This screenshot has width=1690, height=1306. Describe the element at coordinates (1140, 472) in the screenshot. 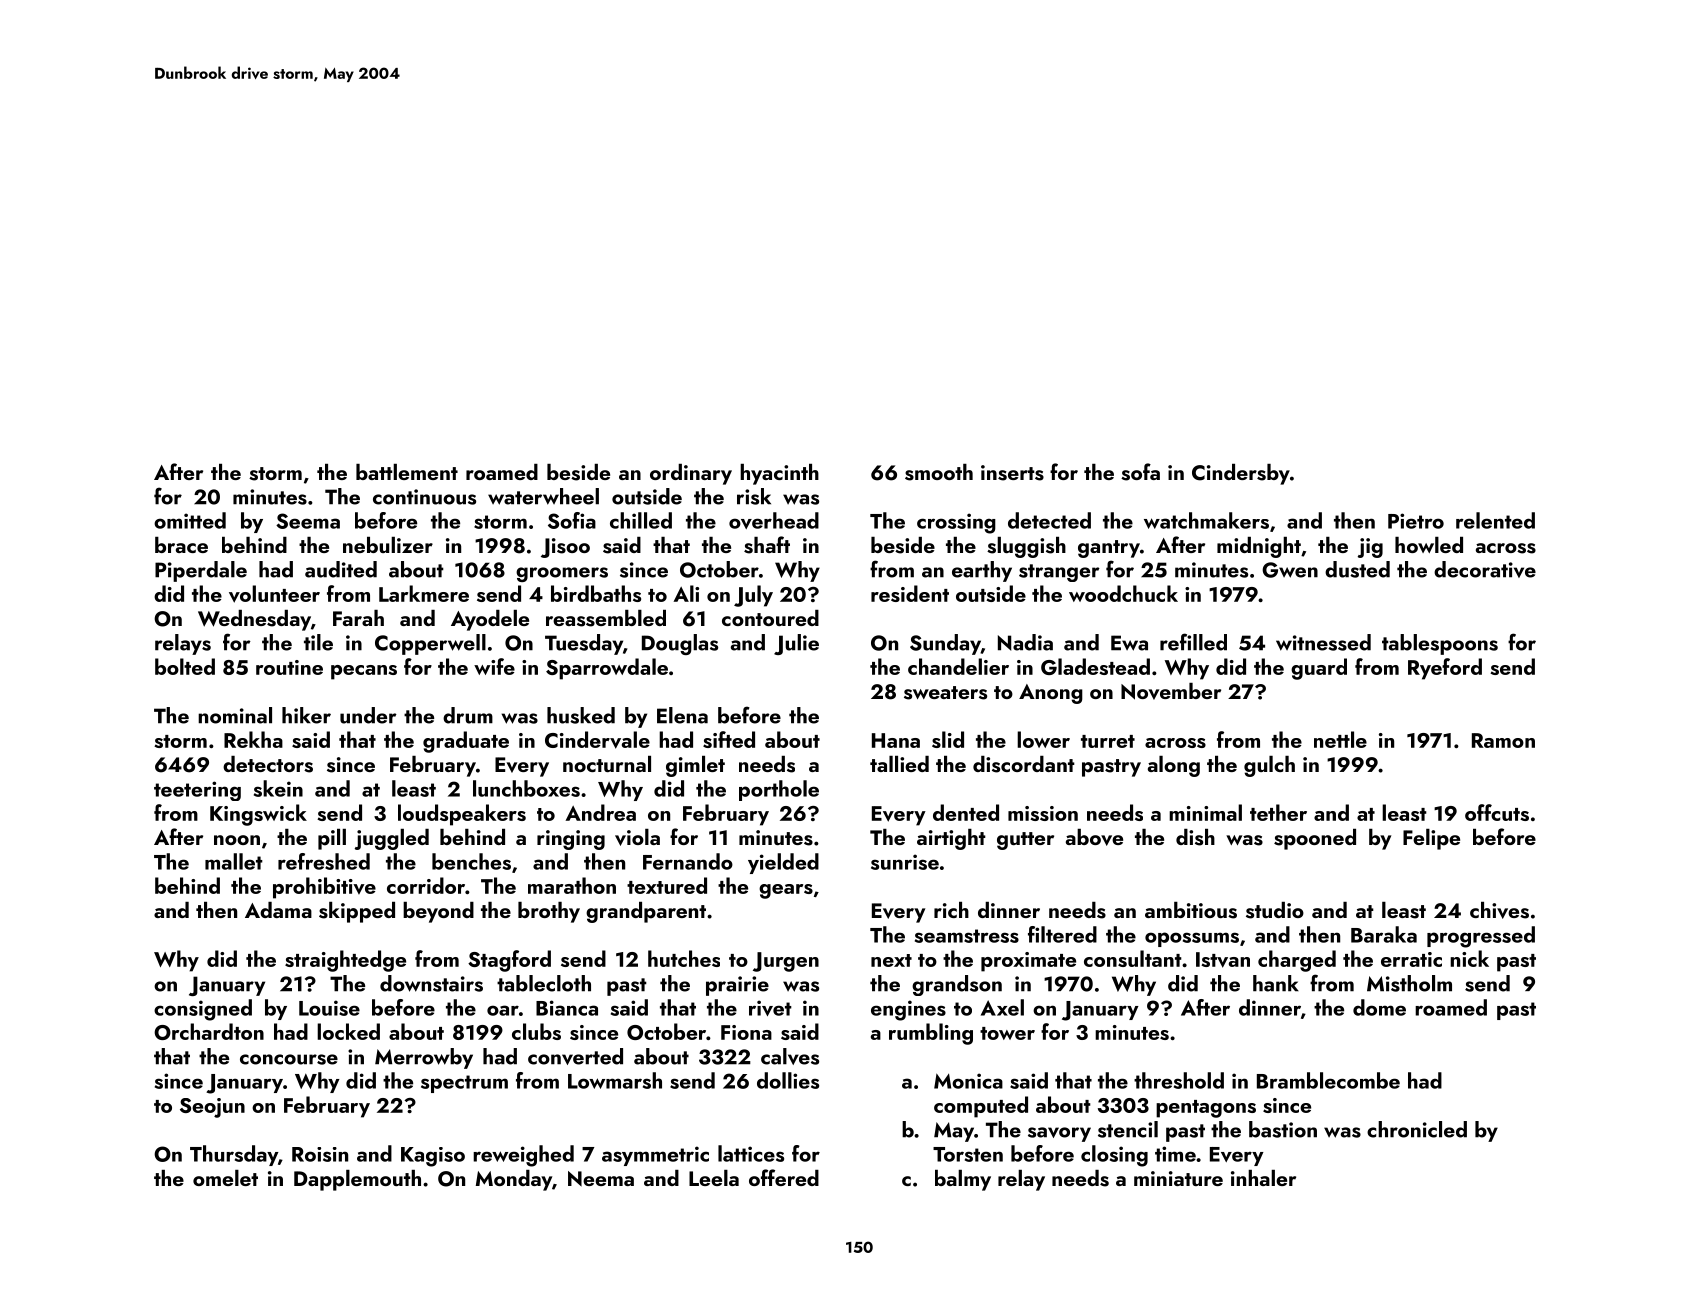

I see `sofa` at that location.
